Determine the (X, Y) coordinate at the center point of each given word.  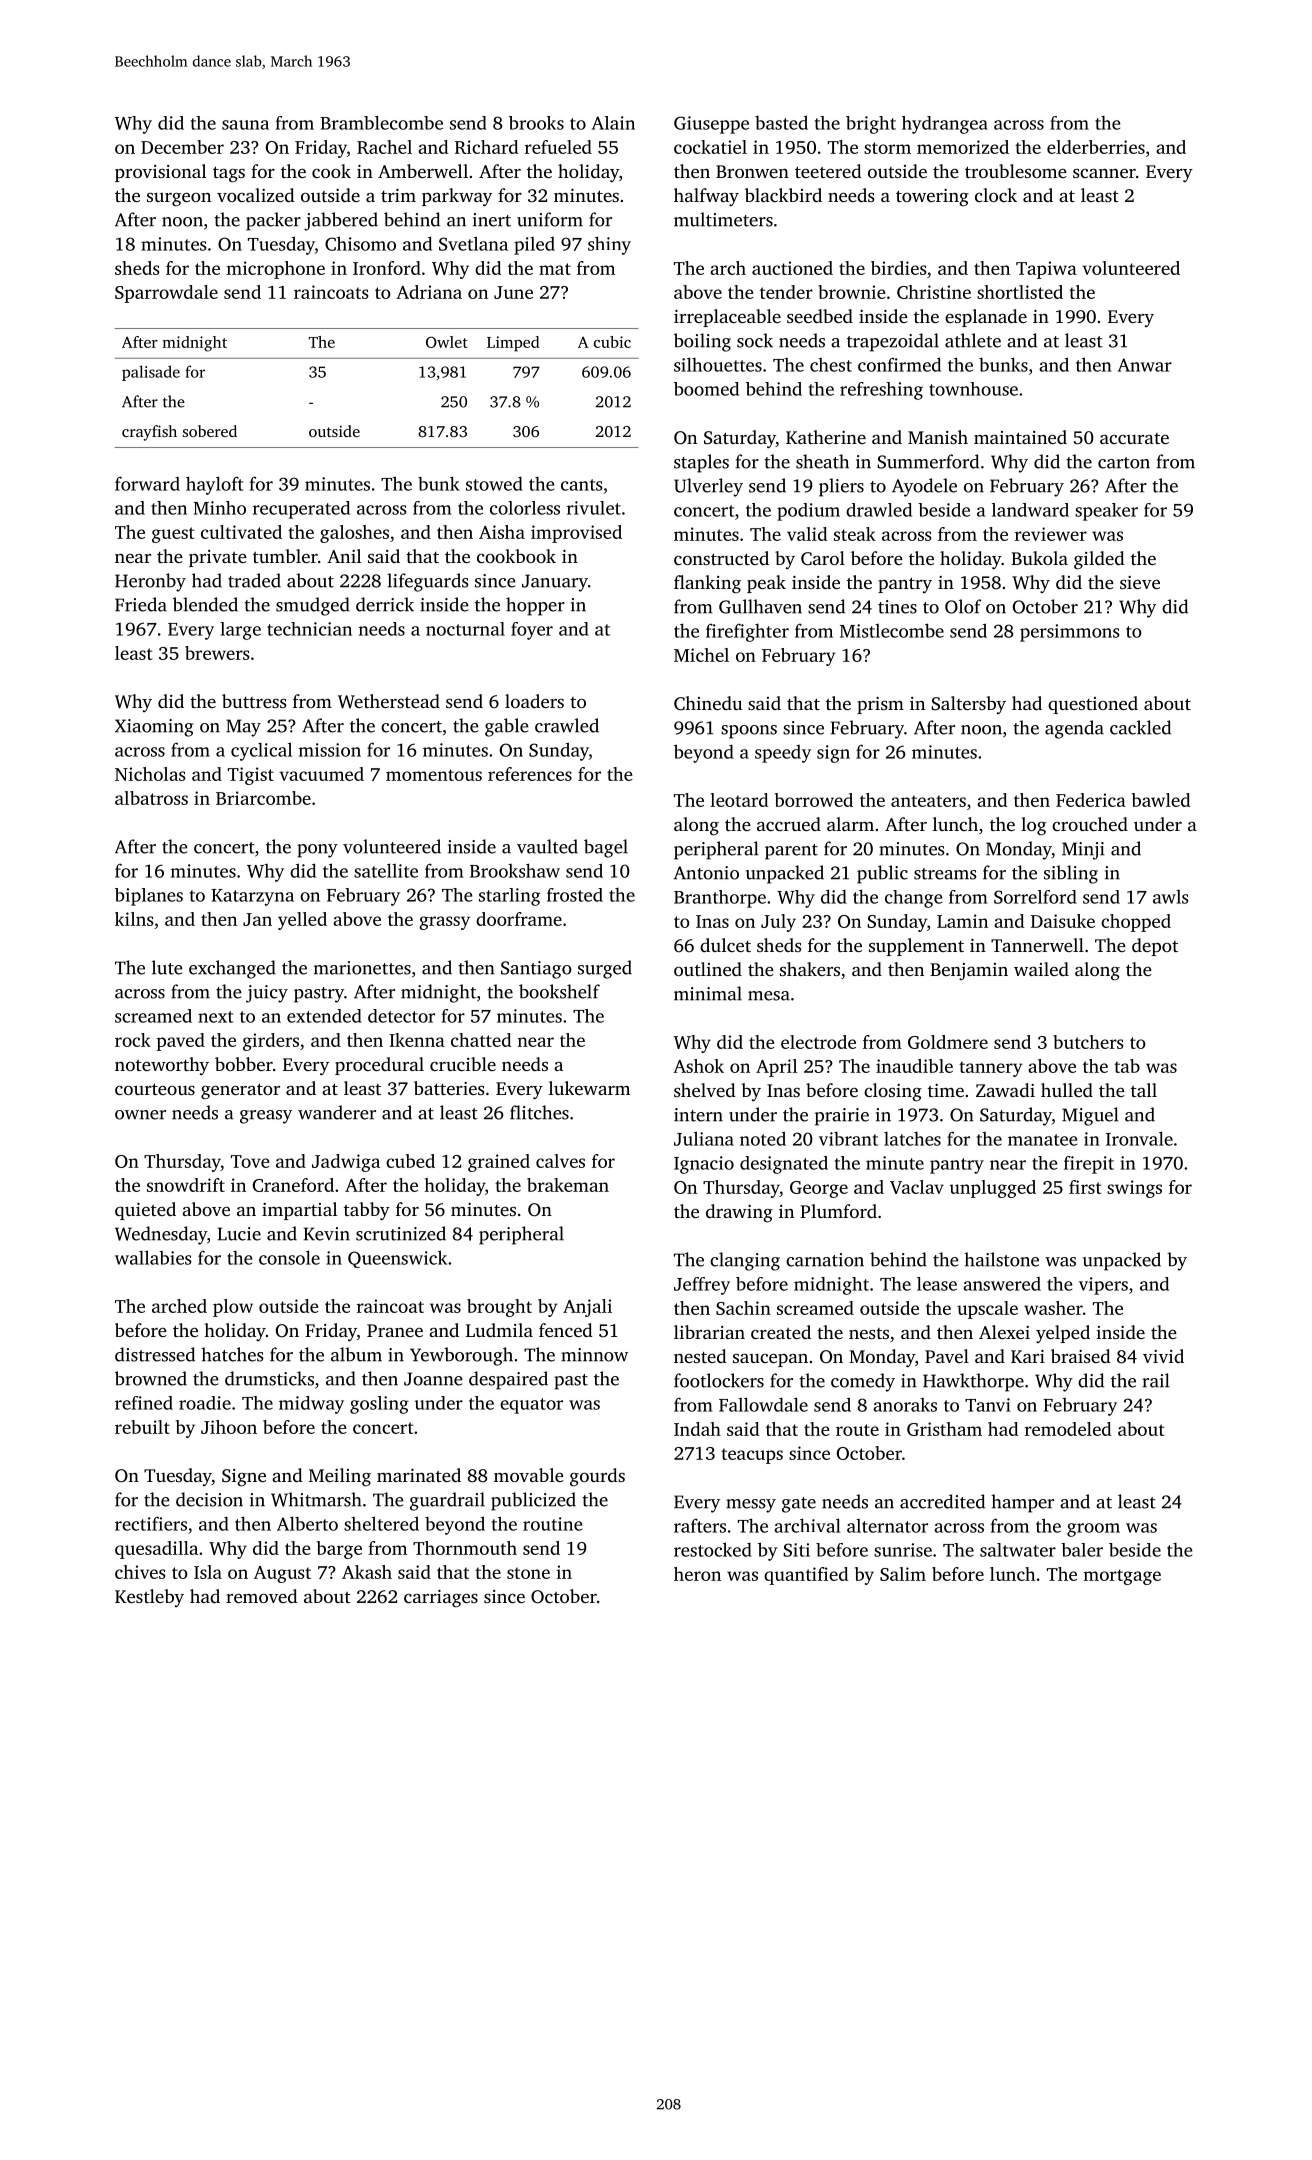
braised (1081, 1356)
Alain (613, 123)
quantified (806, 1576)
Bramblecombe (381, 123)
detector (401, 1016)
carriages (441, 1598)
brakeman (568, 1185)
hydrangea (945, 125)
